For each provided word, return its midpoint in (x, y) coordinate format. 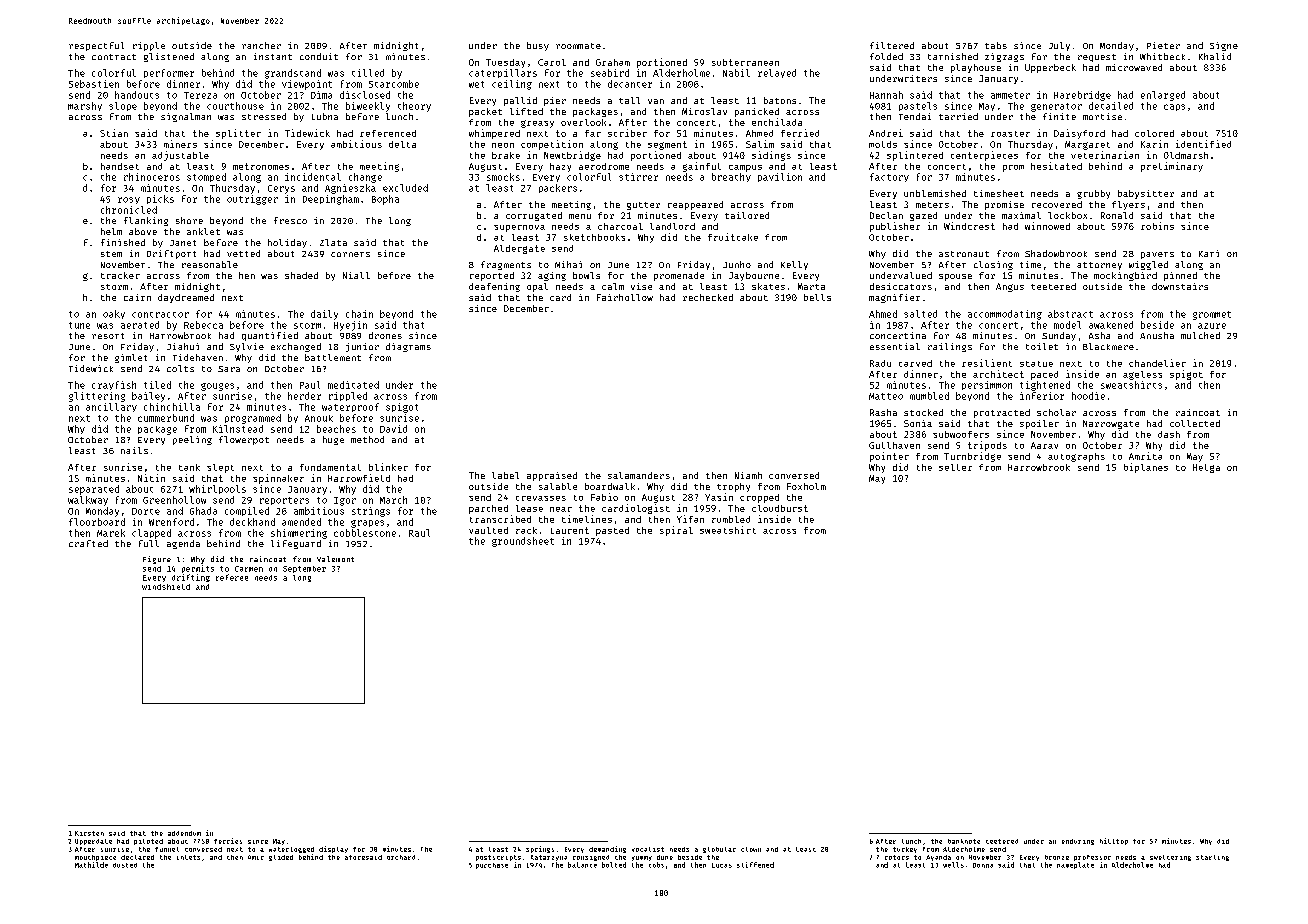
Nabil (736, 73)
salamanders (639, 475)
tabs (996, 45)
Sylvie (247, 347)
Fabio (604, 497)
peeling (192, 440)
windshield (166, 587)
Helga (1206, 468)
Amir (256, 857)
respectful (96, 46)
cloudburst (780, 508)
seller (955, 467)
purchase (492, 866)
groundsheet (523, 542)
